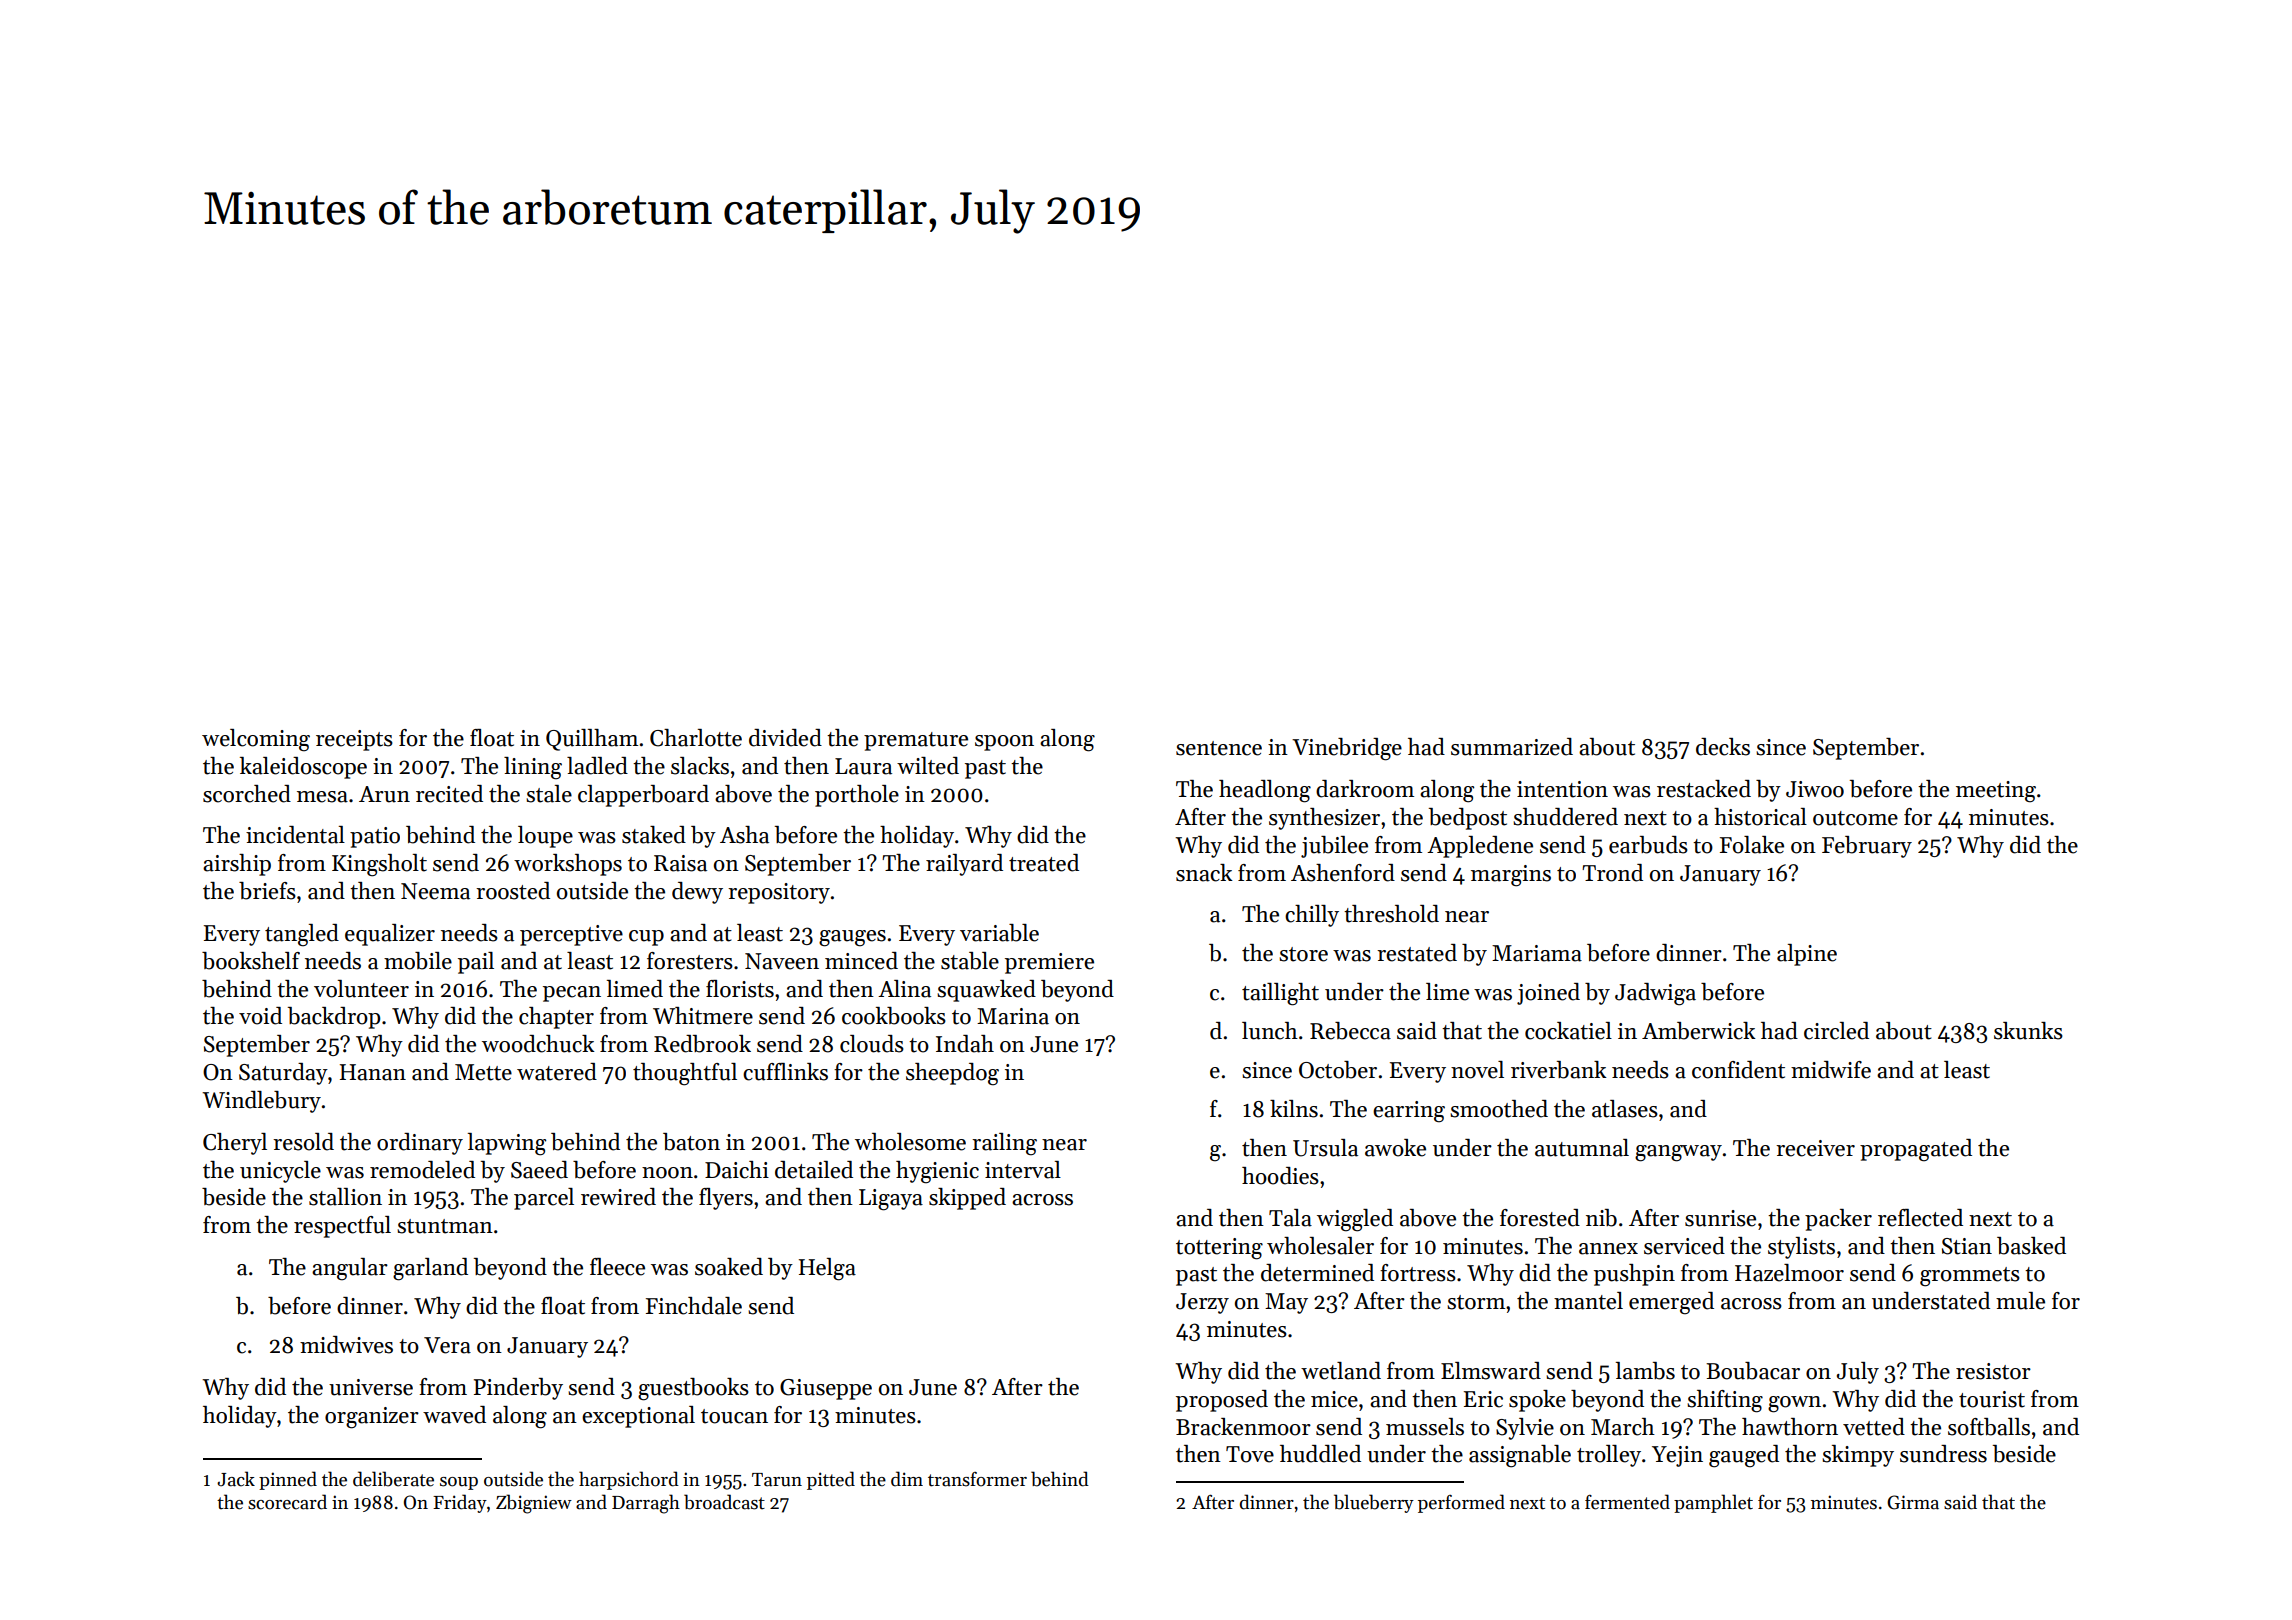  Describe the element at coordinates (999, 933) in the screenshot. I see `variable` at that location.
